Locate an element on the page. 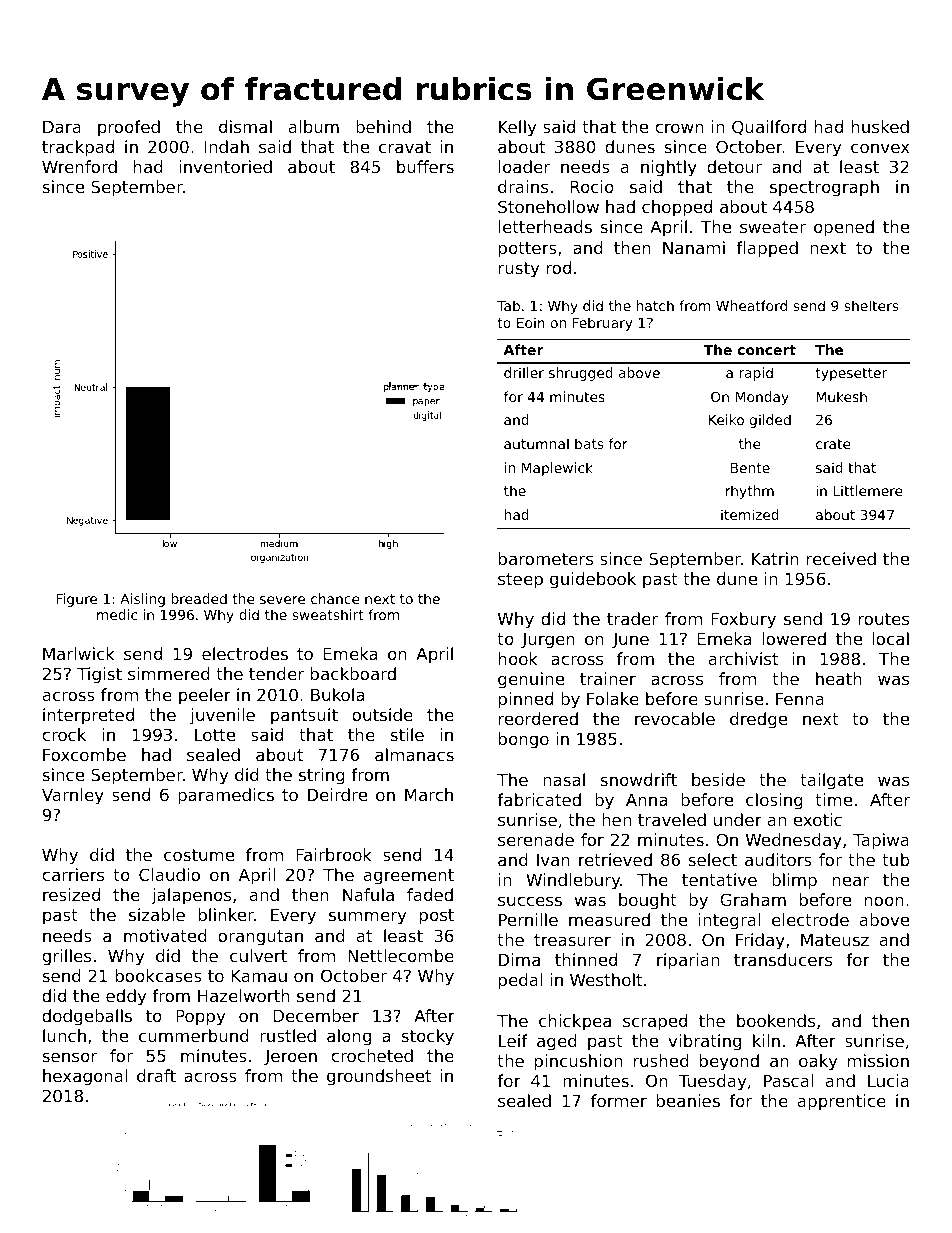  proofed is located at coordinates (129, 128).
